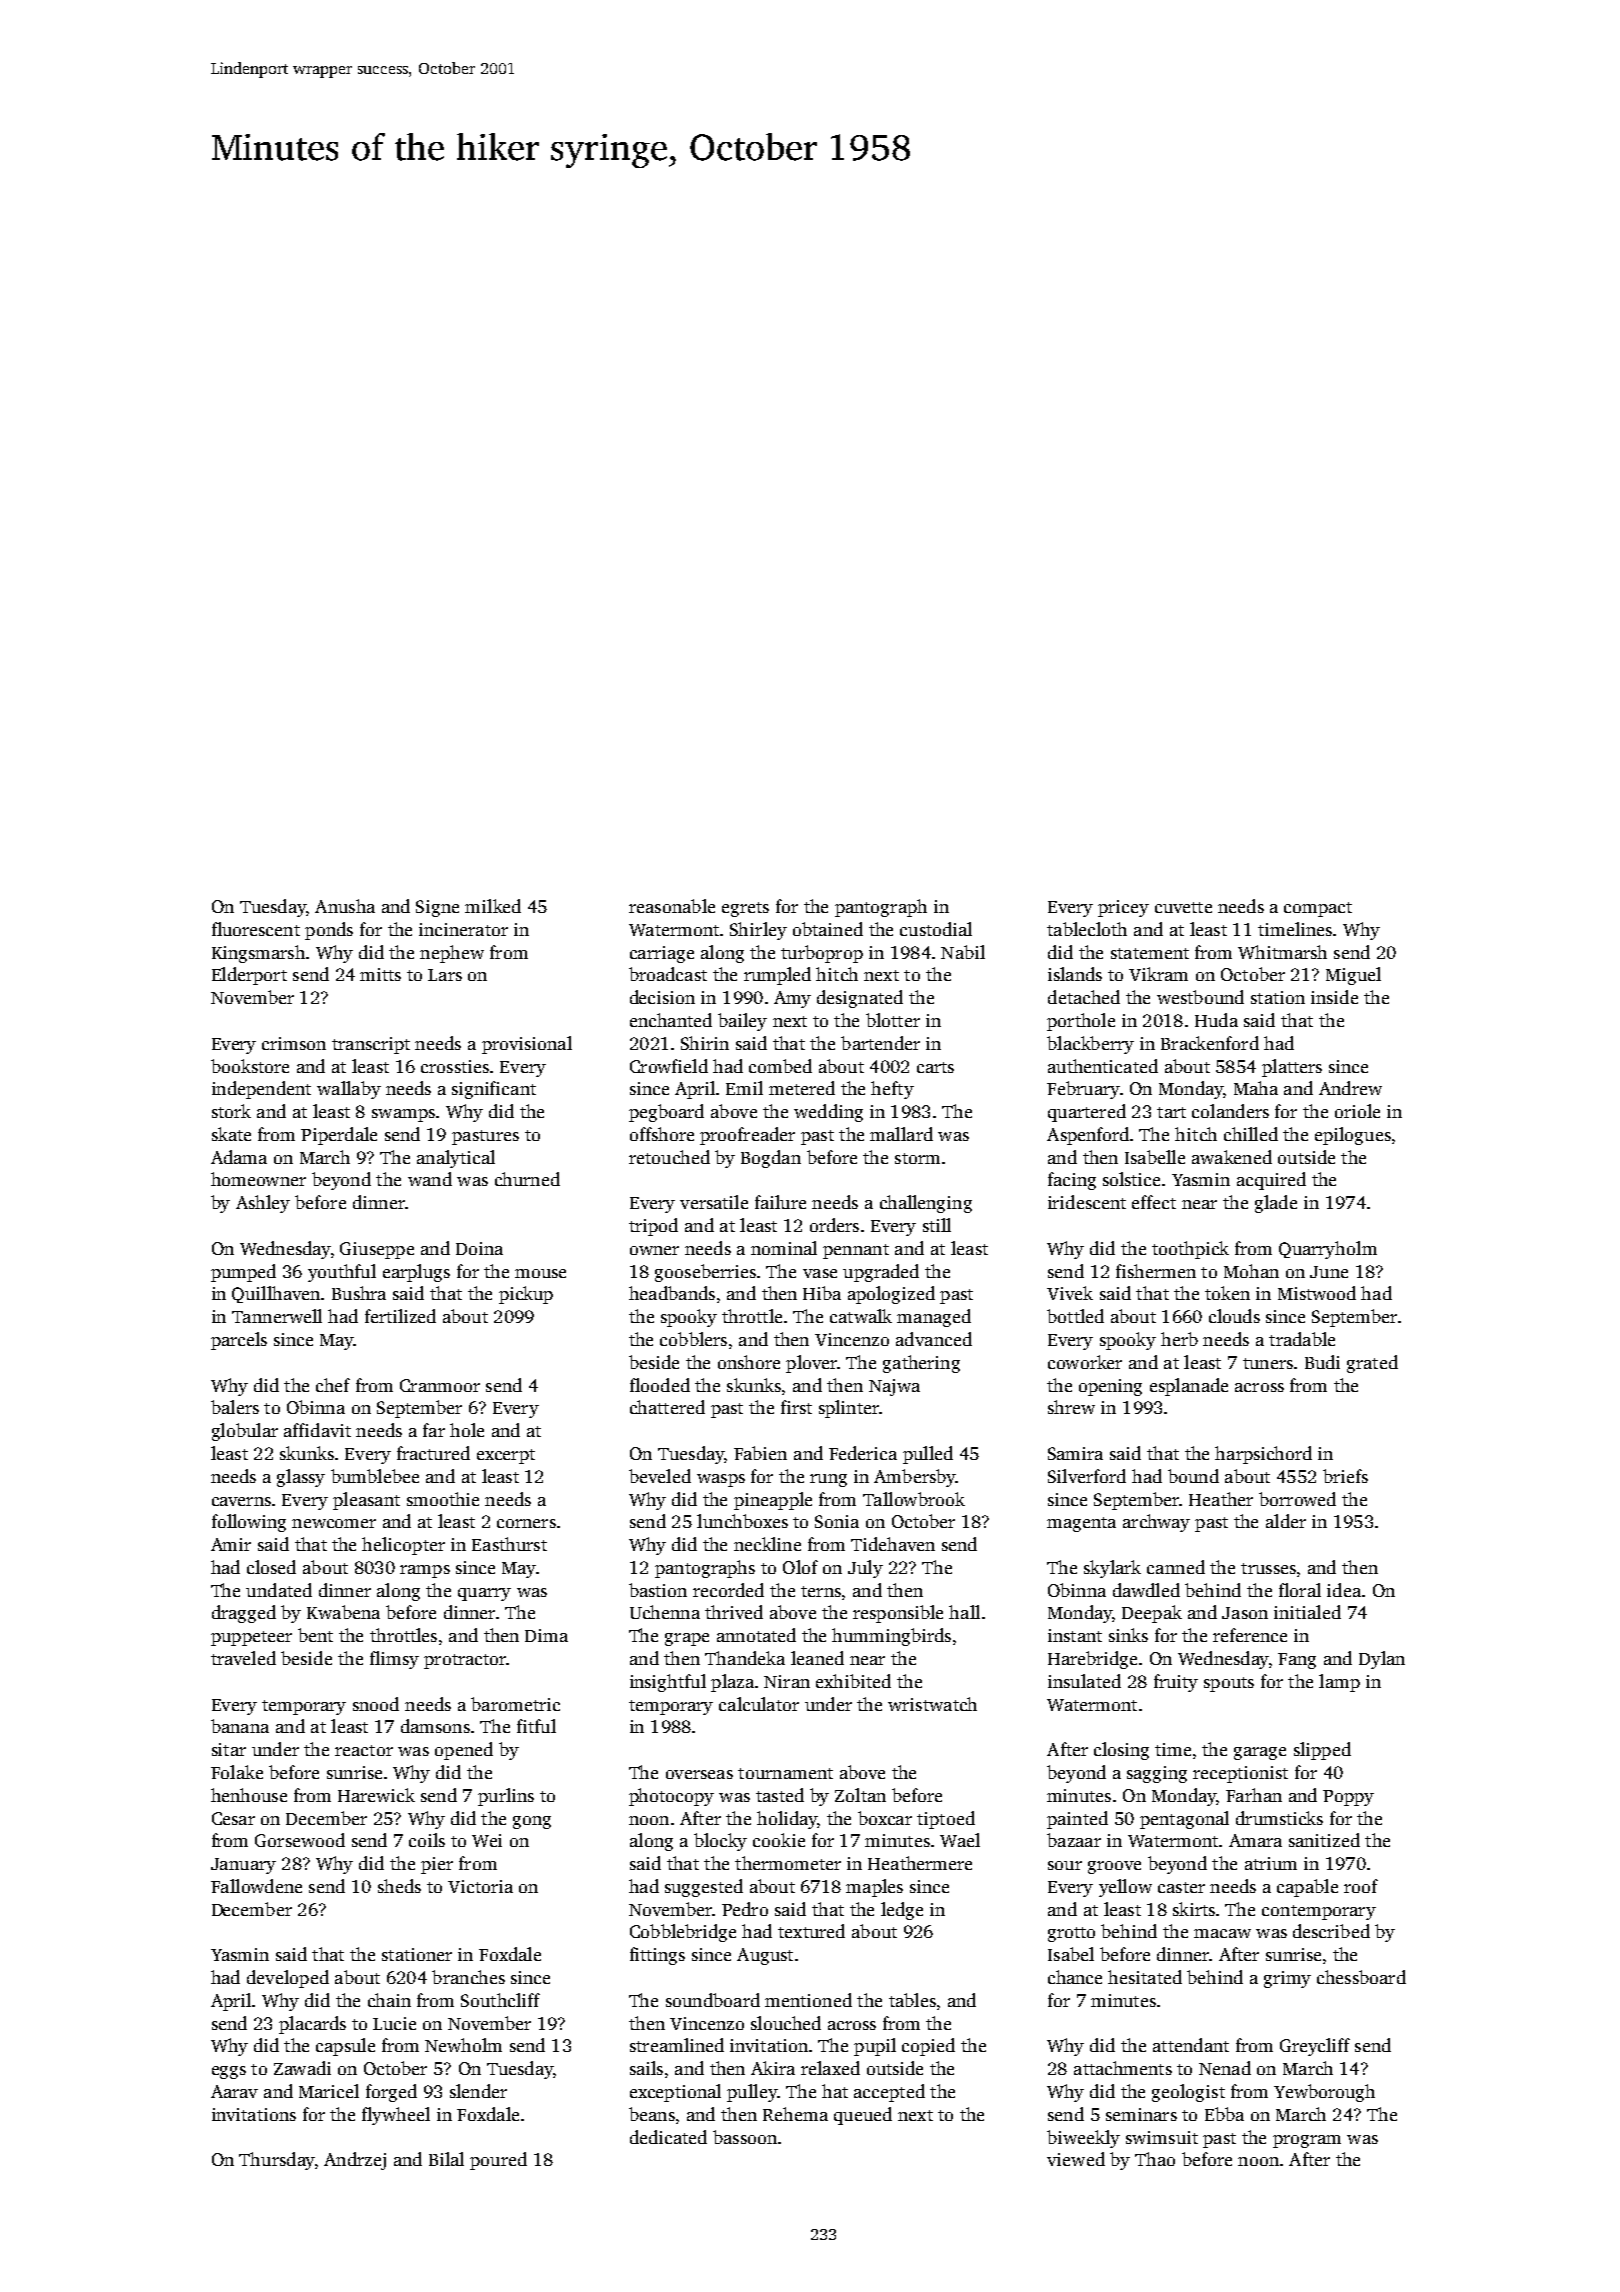  I want to click on reference, so click(1250, 1635).
